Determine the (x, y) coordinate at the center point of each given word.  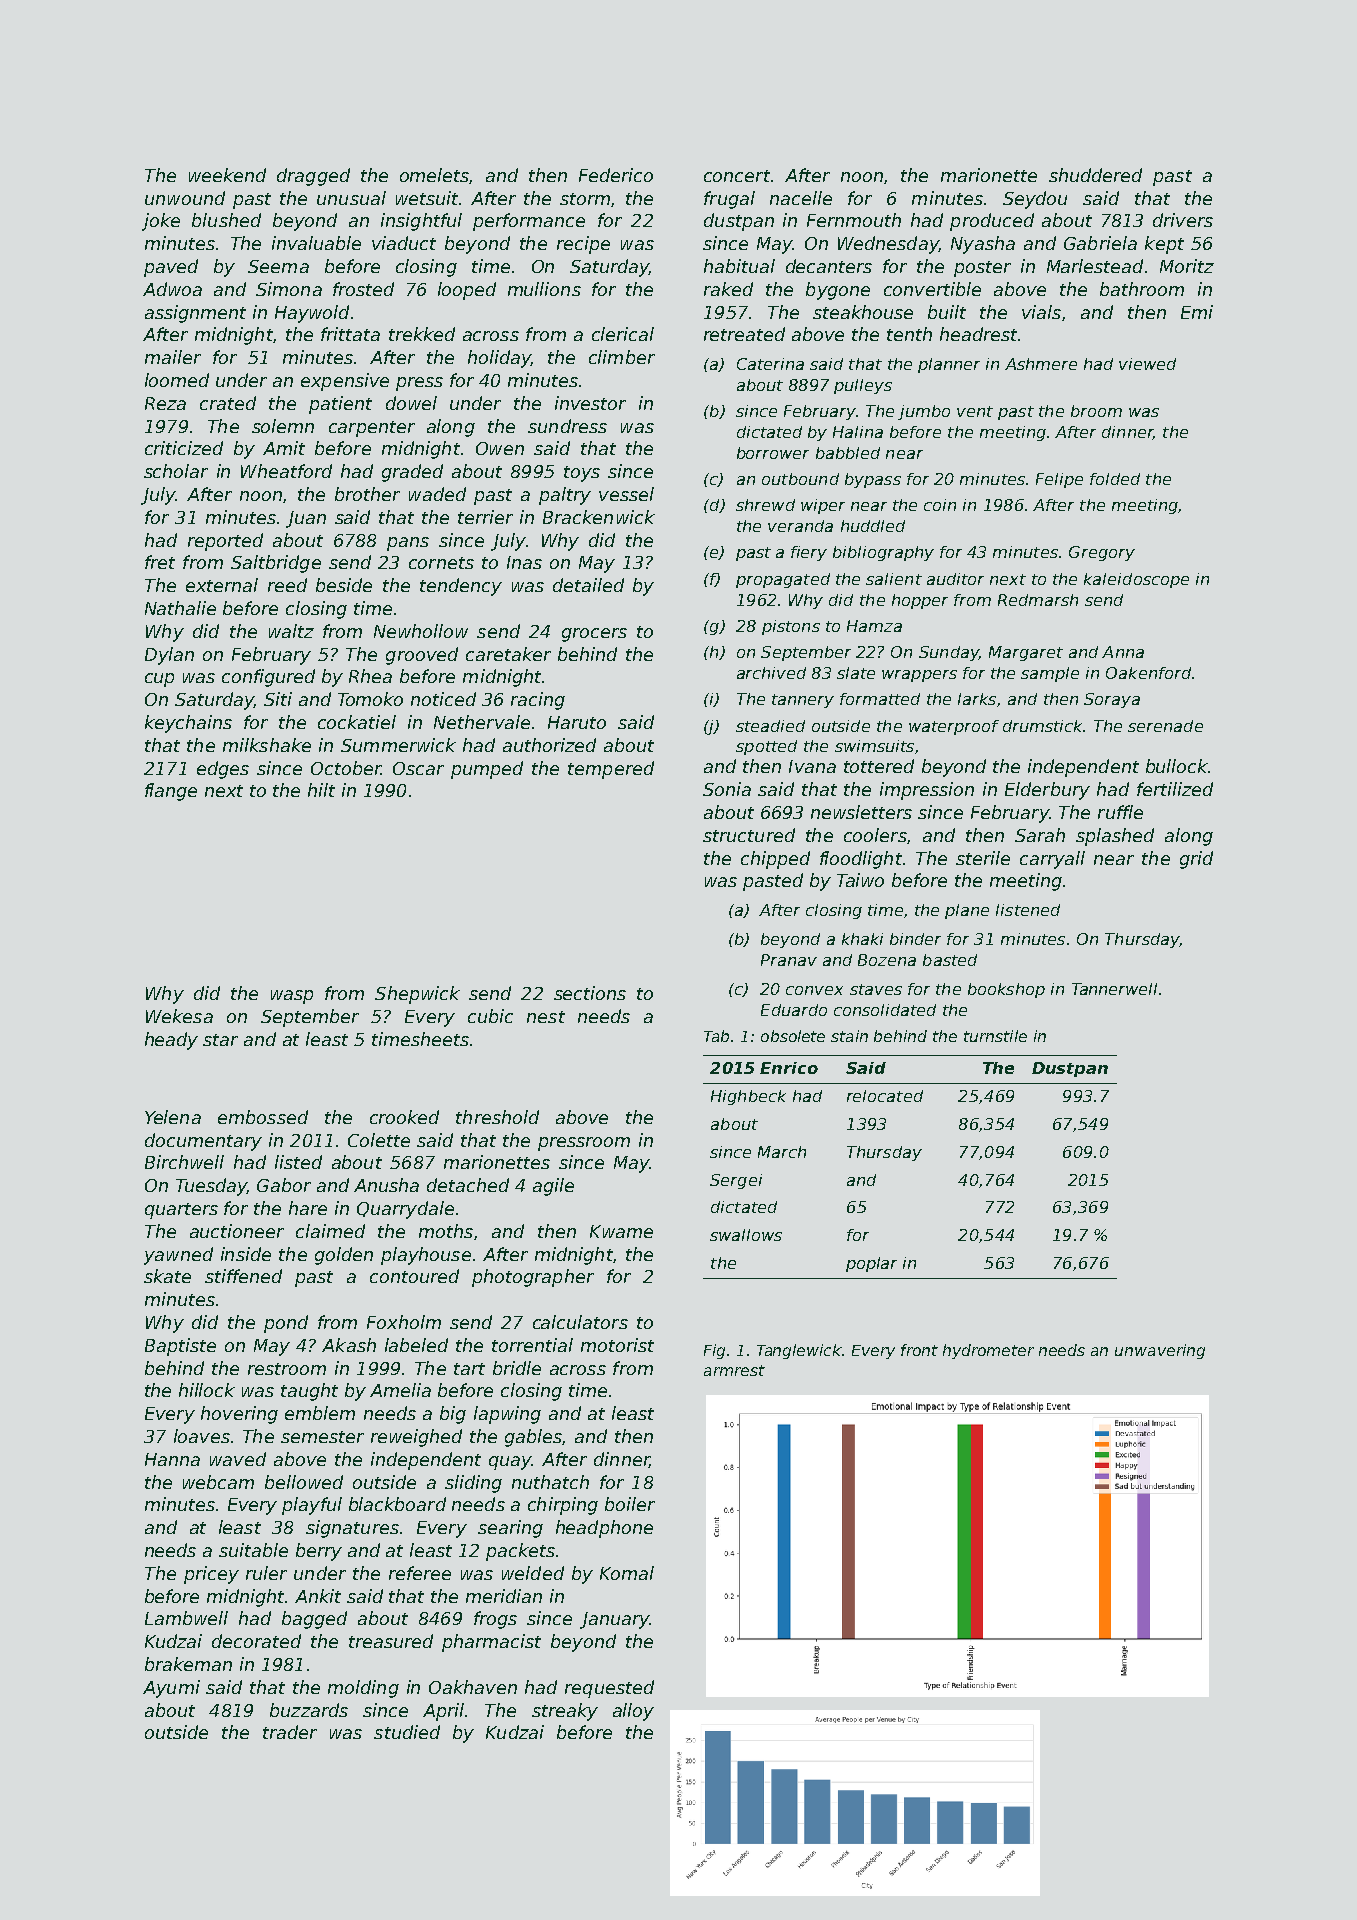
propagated (783, 580)
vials (1041, 312)
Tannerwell (1114, 989)
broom (1096, 411)
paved (171, 268)
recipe (583, 245)
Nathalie (180, 608)
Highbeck (748, 1097)
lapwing (507, 1415)
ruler (266, 1573)
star (220, 1040)
